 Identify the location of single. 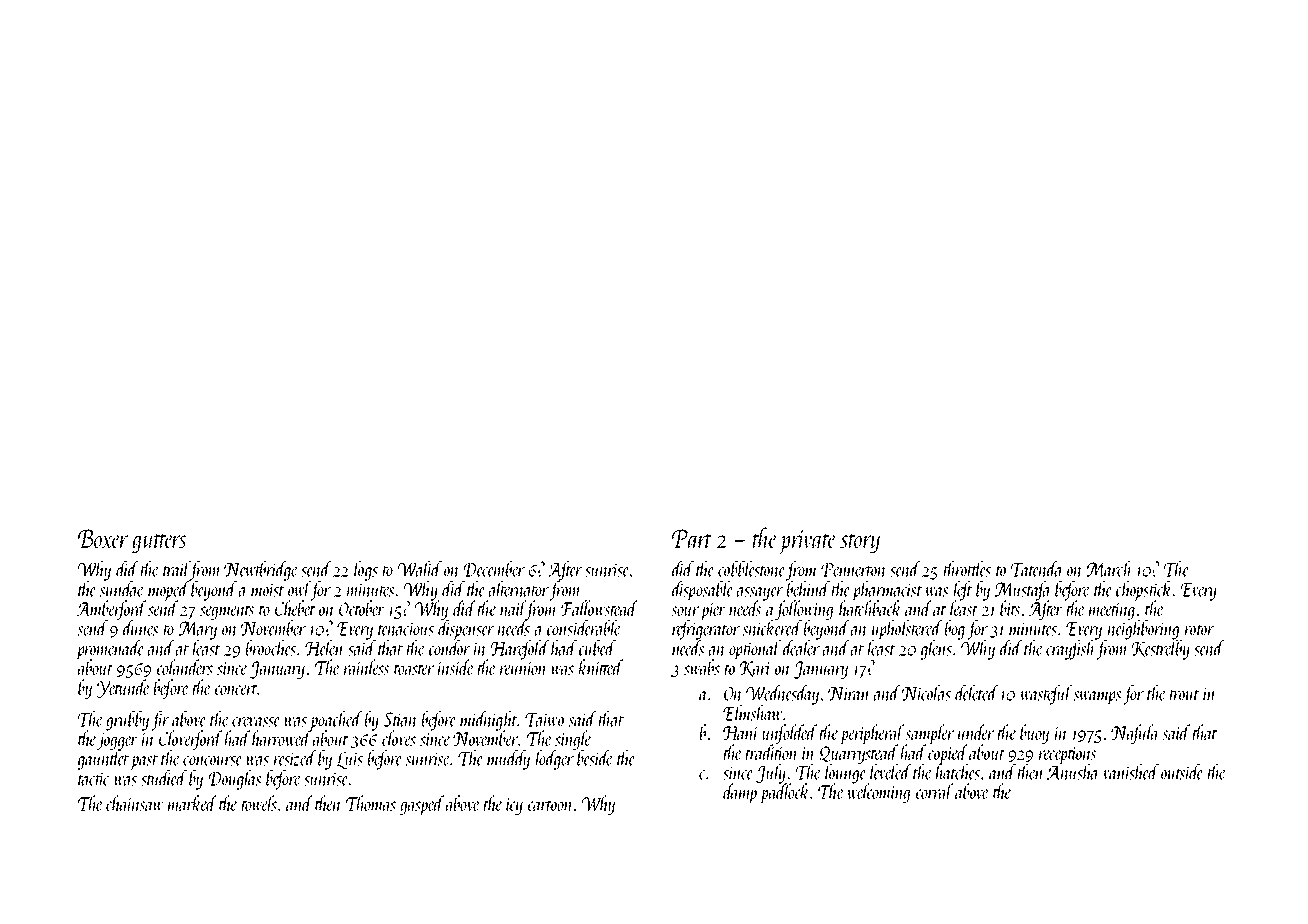
(573, 740).
